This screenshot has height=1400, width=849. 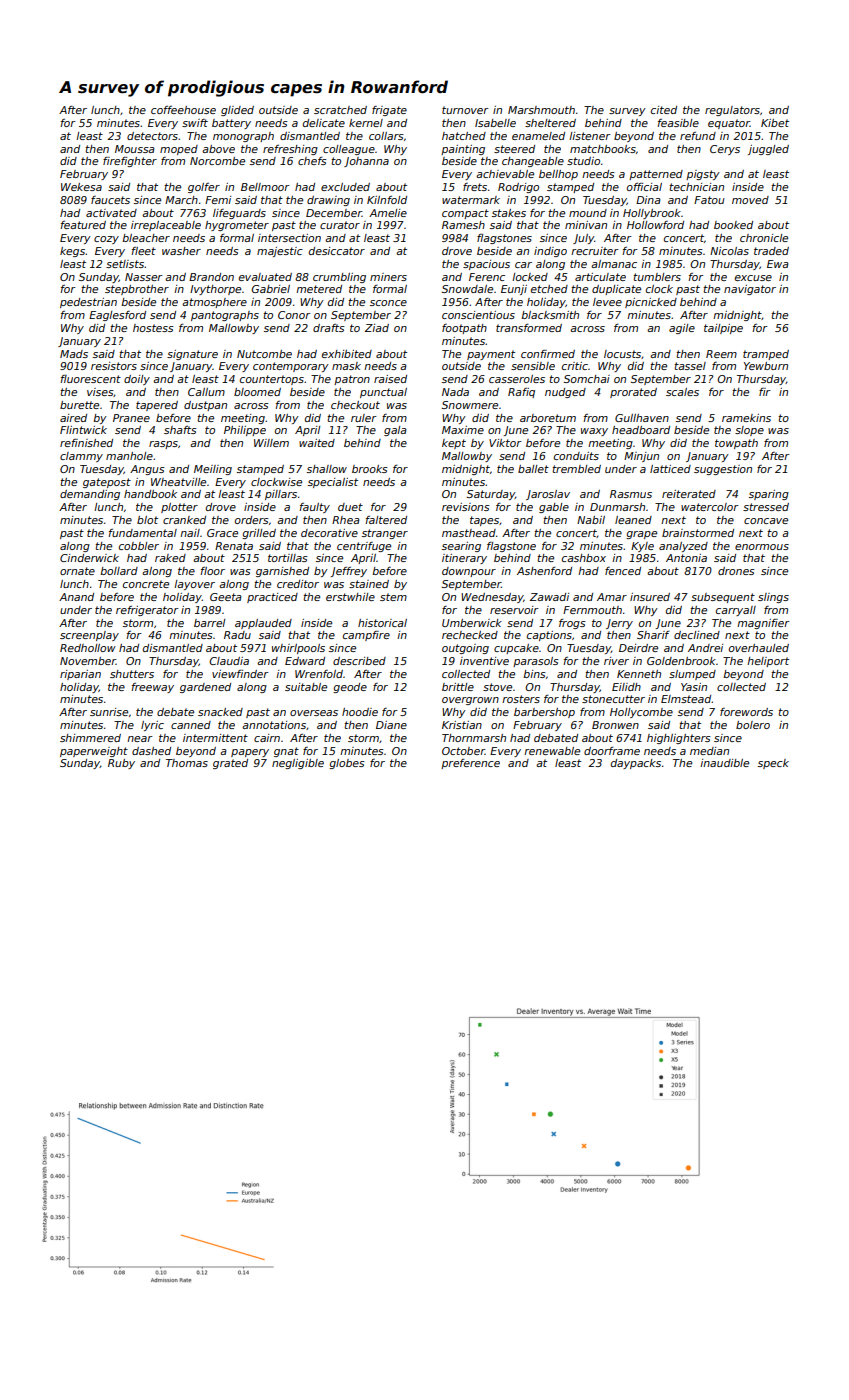 I want to click on Ruby, so click(x=121, y=764).
